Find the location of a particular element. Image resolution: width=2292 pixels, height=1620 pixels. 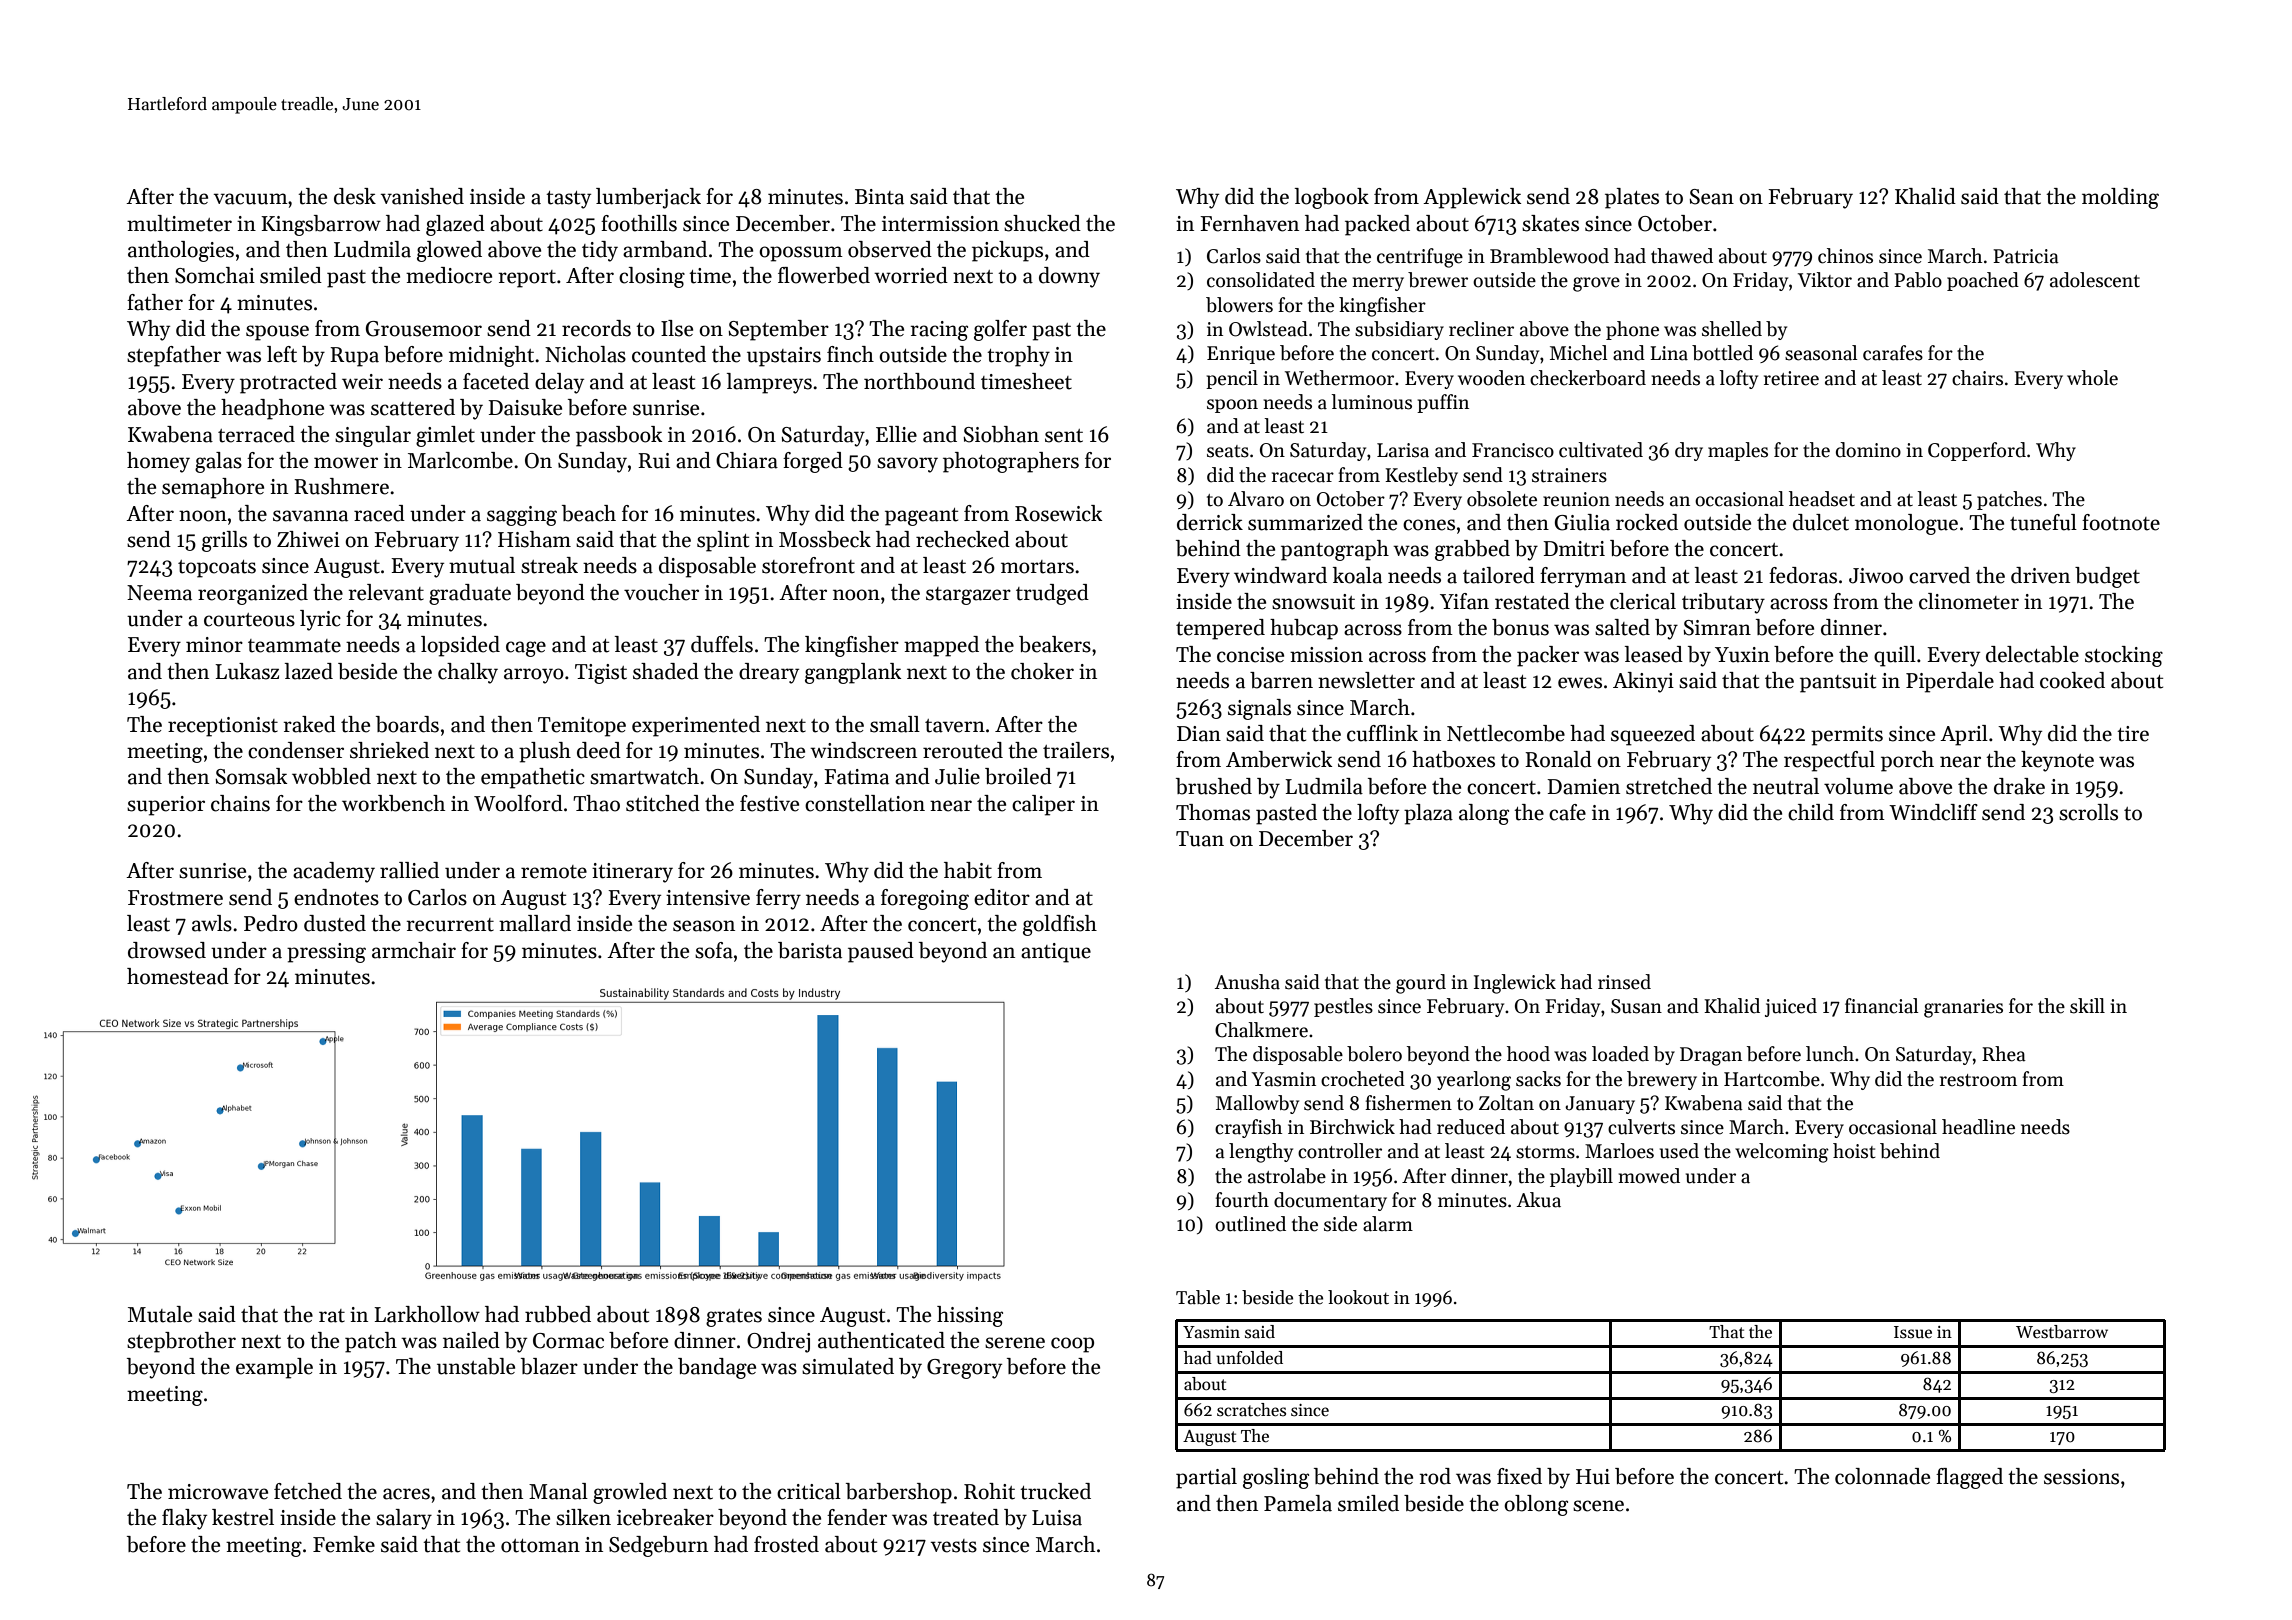

spouse is located at coordinates (277, 333).
